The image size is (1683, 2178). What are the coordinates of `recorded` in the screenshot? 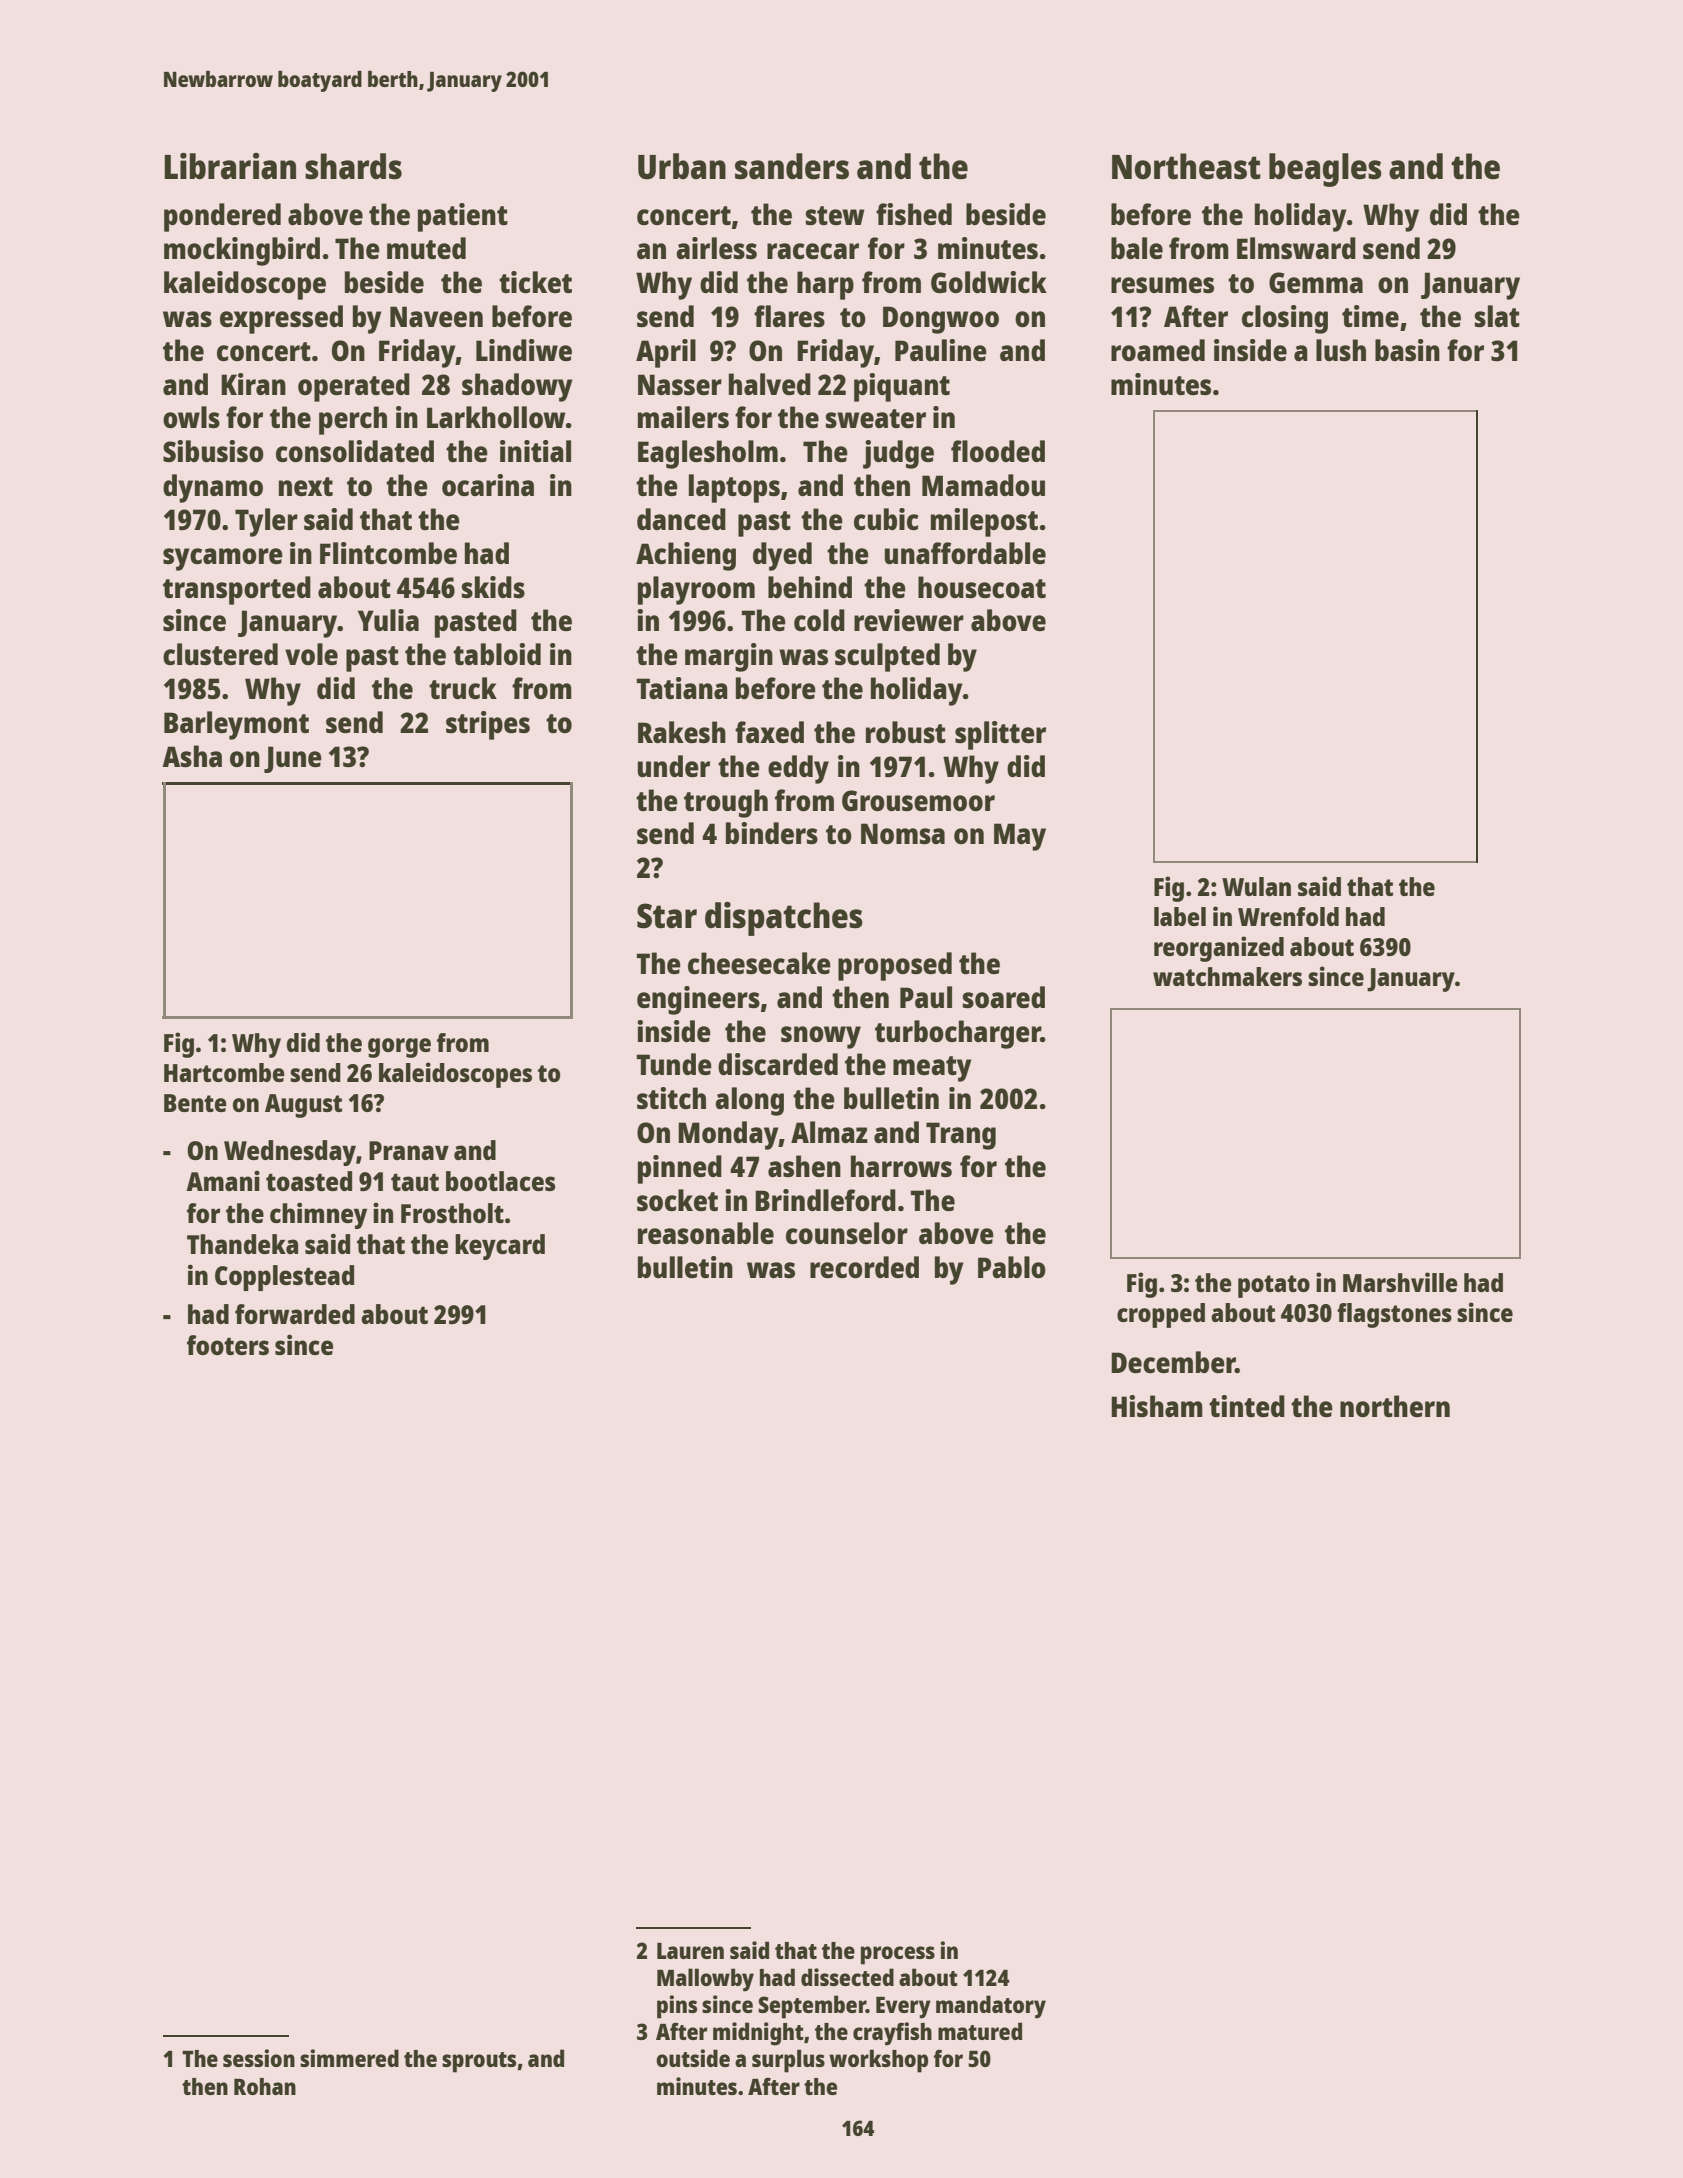 It's located at (864, 1267).
